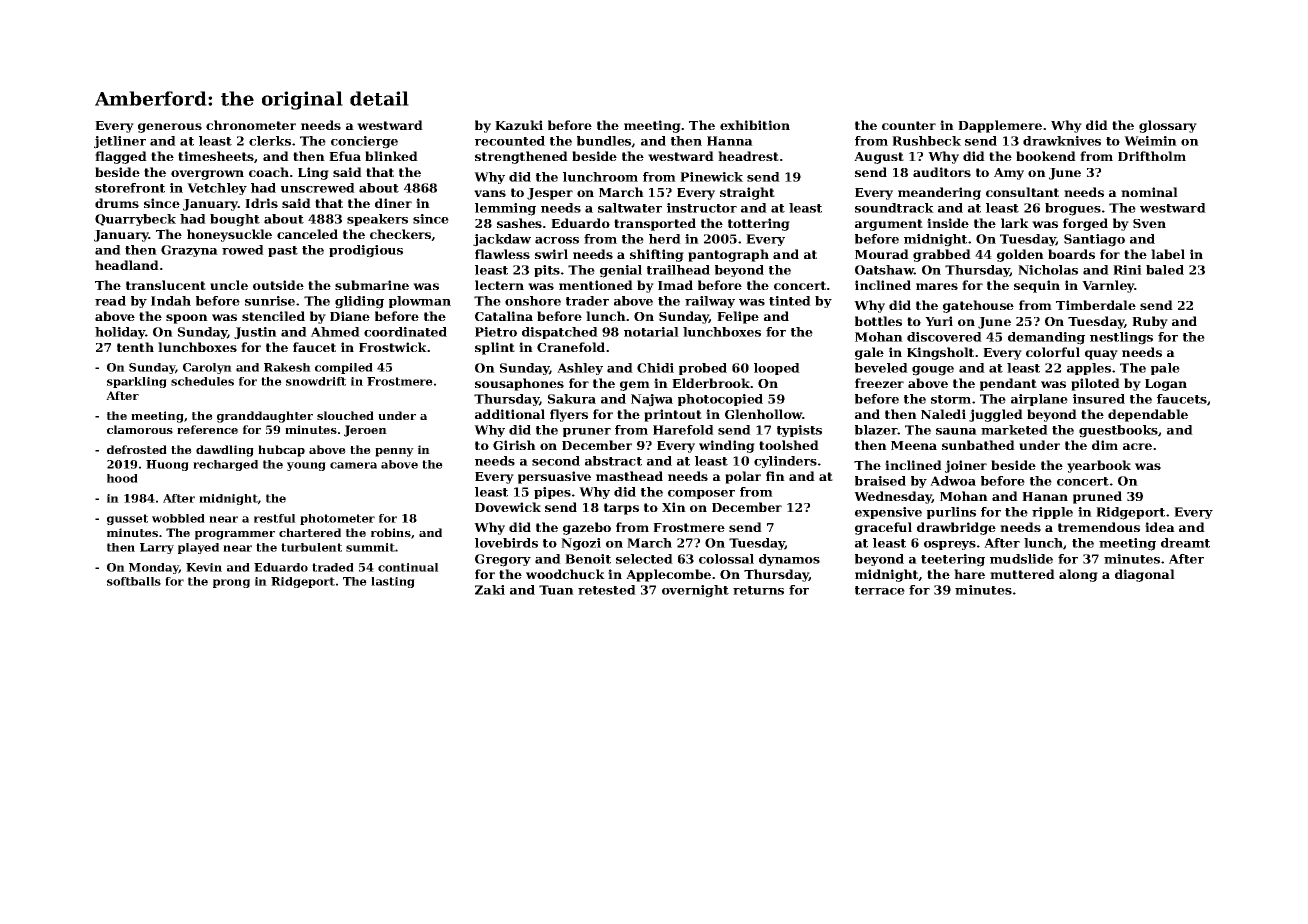 The height and width of the screenshot is (924, 1308). I want to click on chronometer, so click(251, 125).
